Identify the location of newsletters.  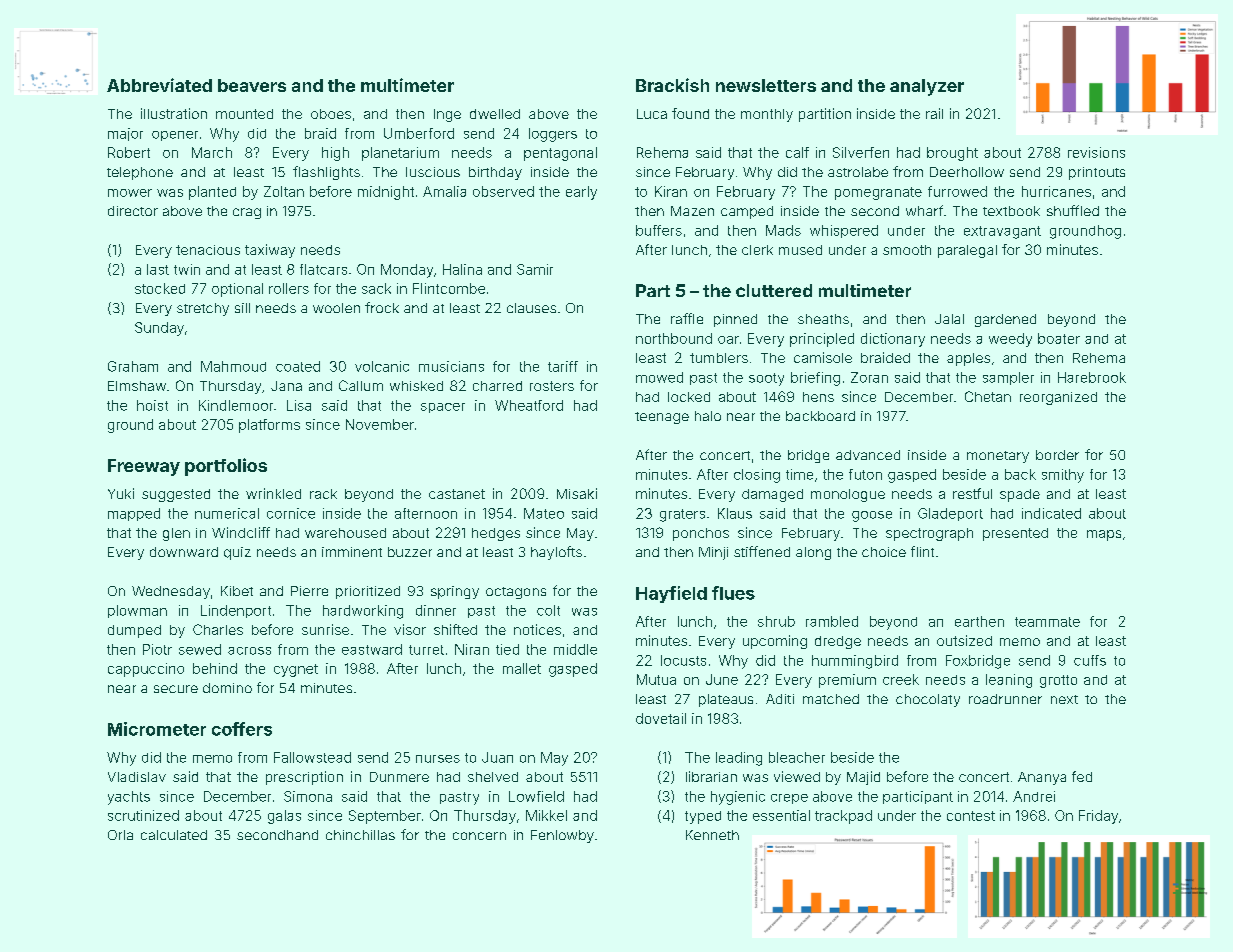
(766, 85).
